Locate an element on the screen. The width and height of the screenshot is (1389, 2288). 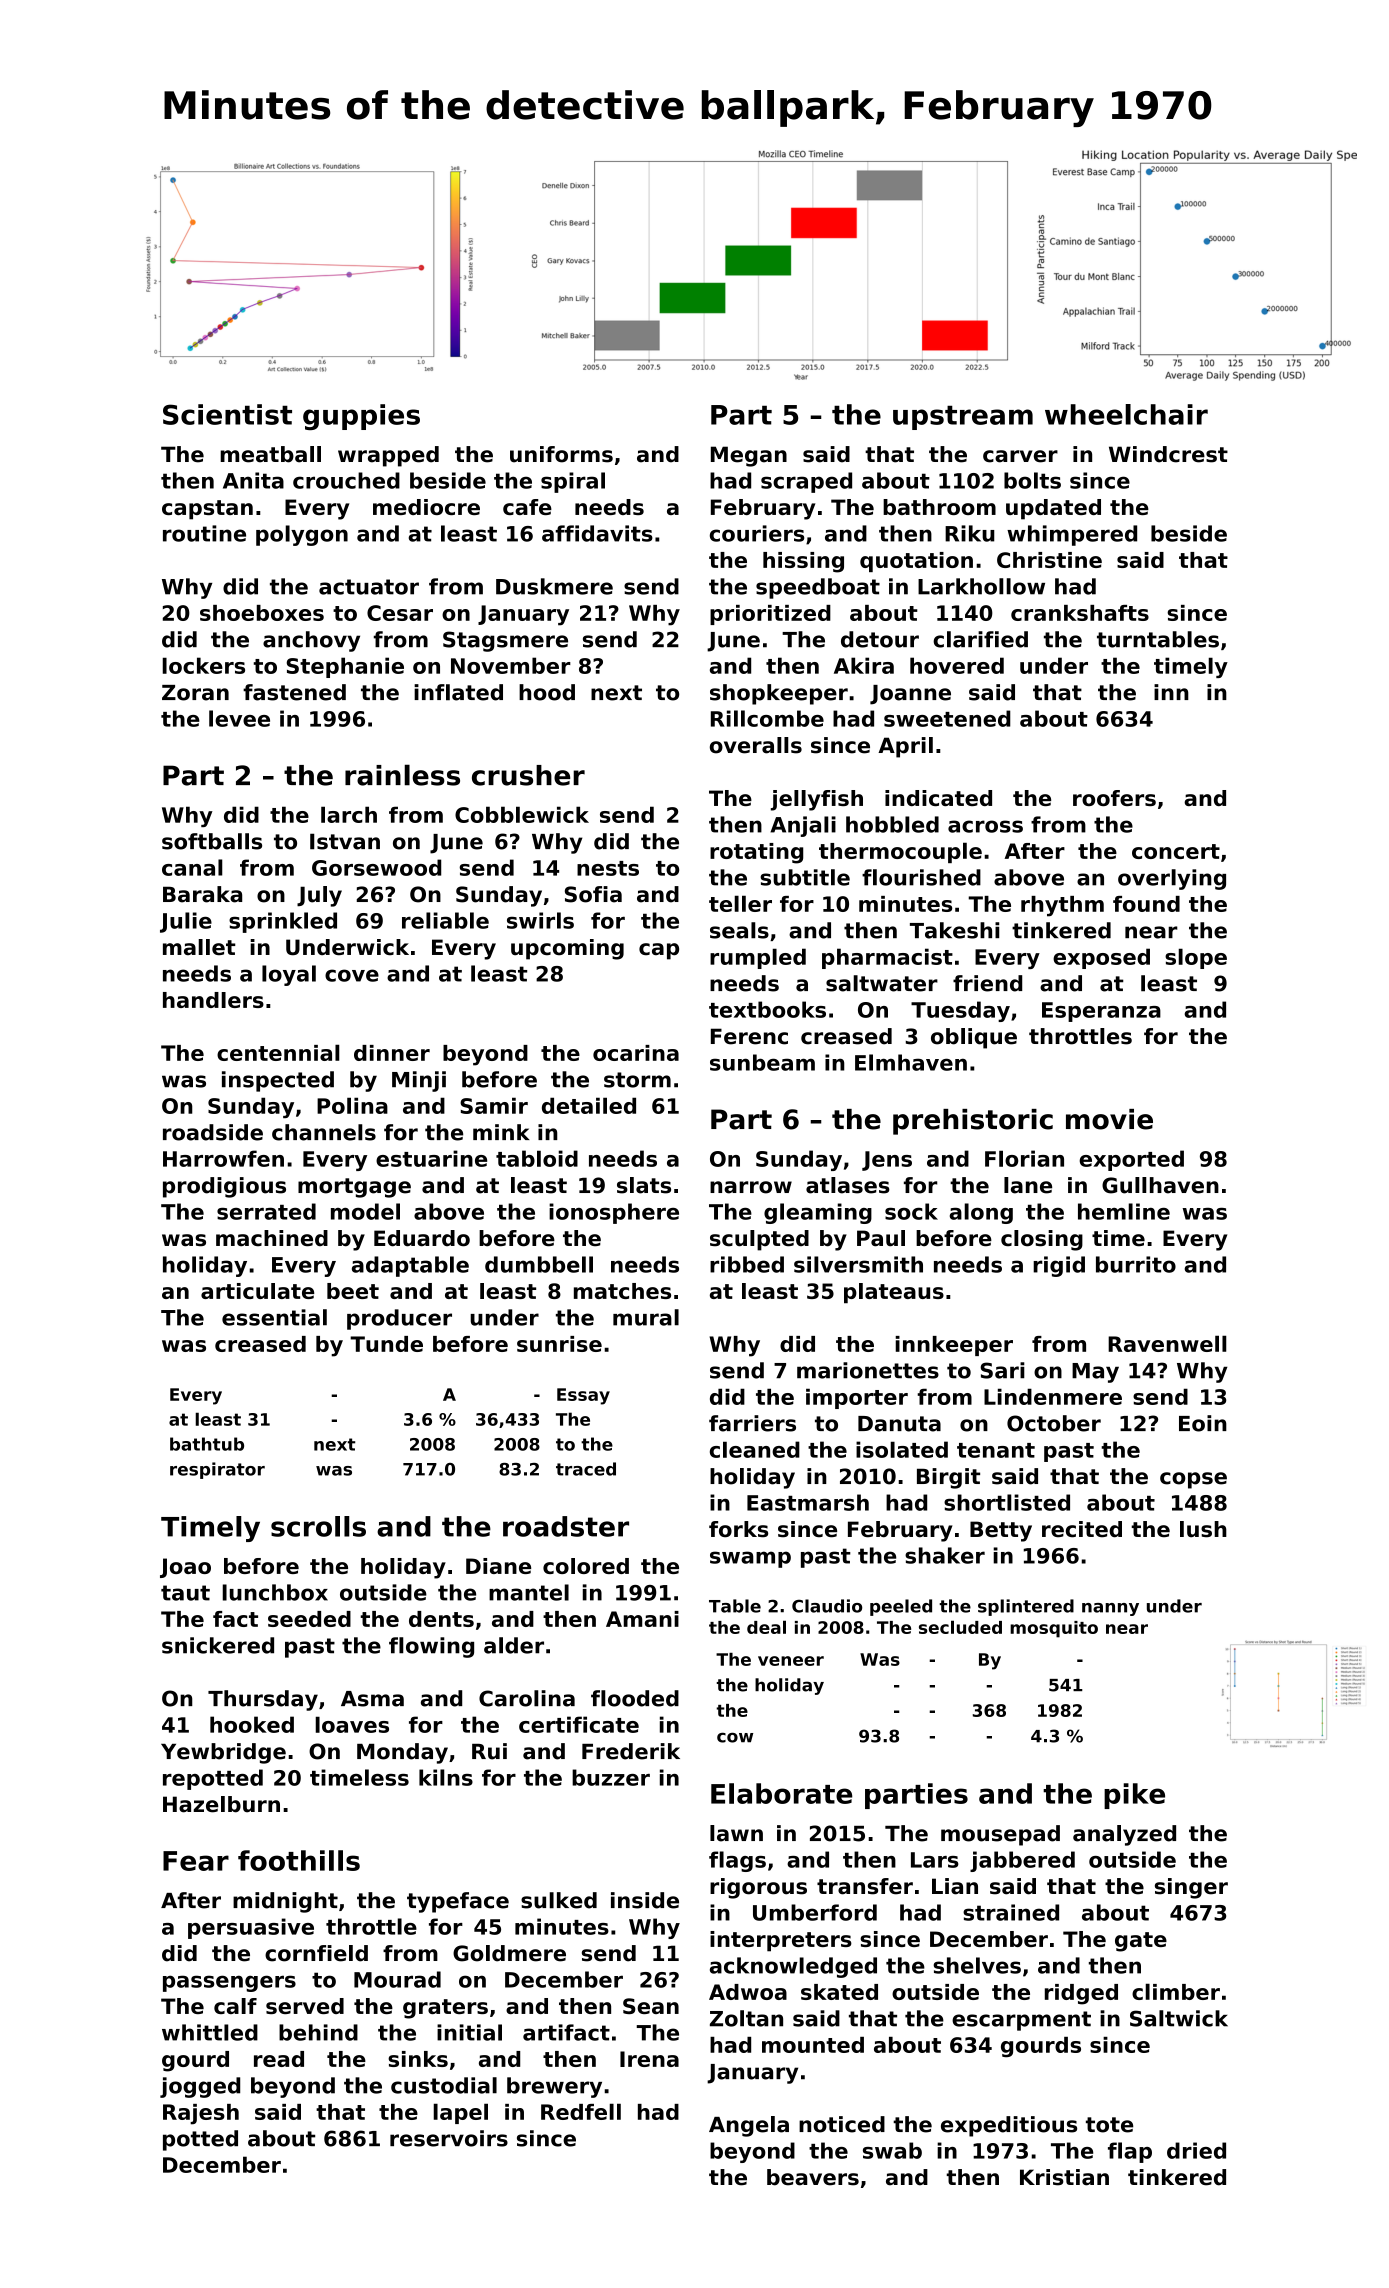
wheelchair is located at coordinates (1126, 414).
